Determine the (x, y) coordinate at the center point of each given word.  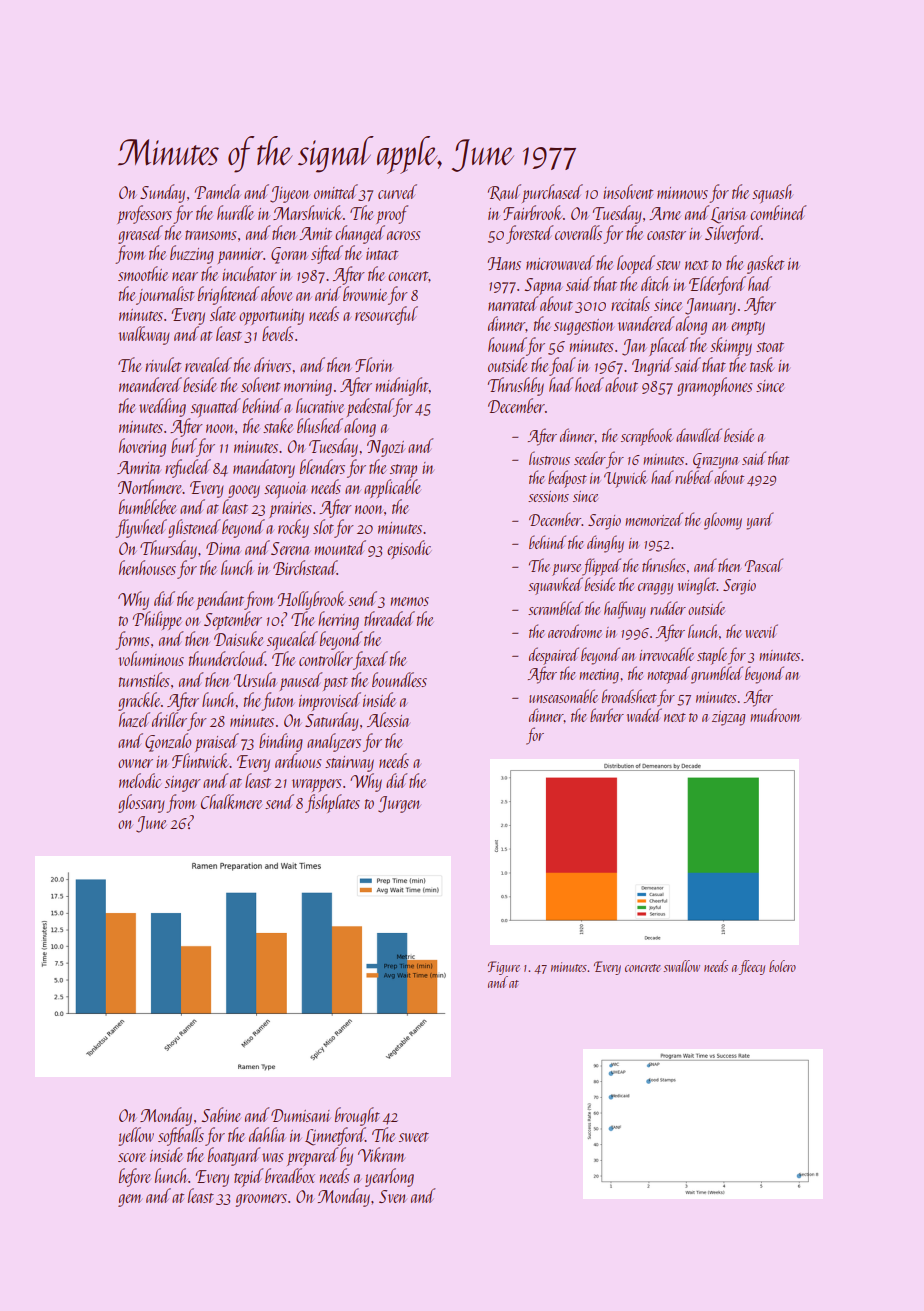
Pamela (218, 191)
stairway (349, 764)
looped (636, 264)
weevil (762, 631)
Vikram (381, 1154)
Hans (504, 263)
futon (278, 701)
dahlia (267, 1134)
